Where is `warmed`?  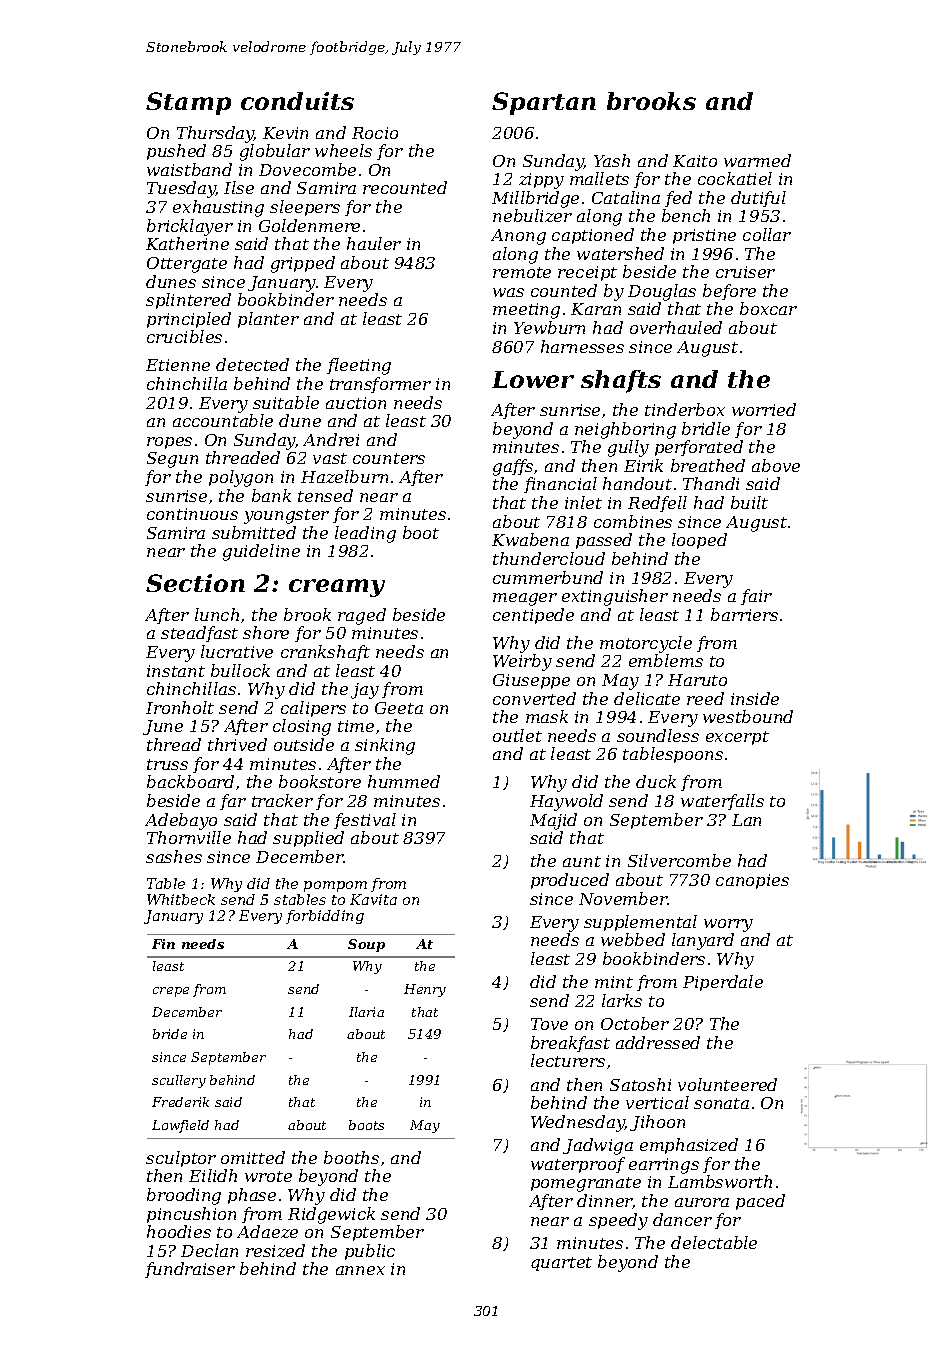 warmed is located at coordinates (757, 160).
